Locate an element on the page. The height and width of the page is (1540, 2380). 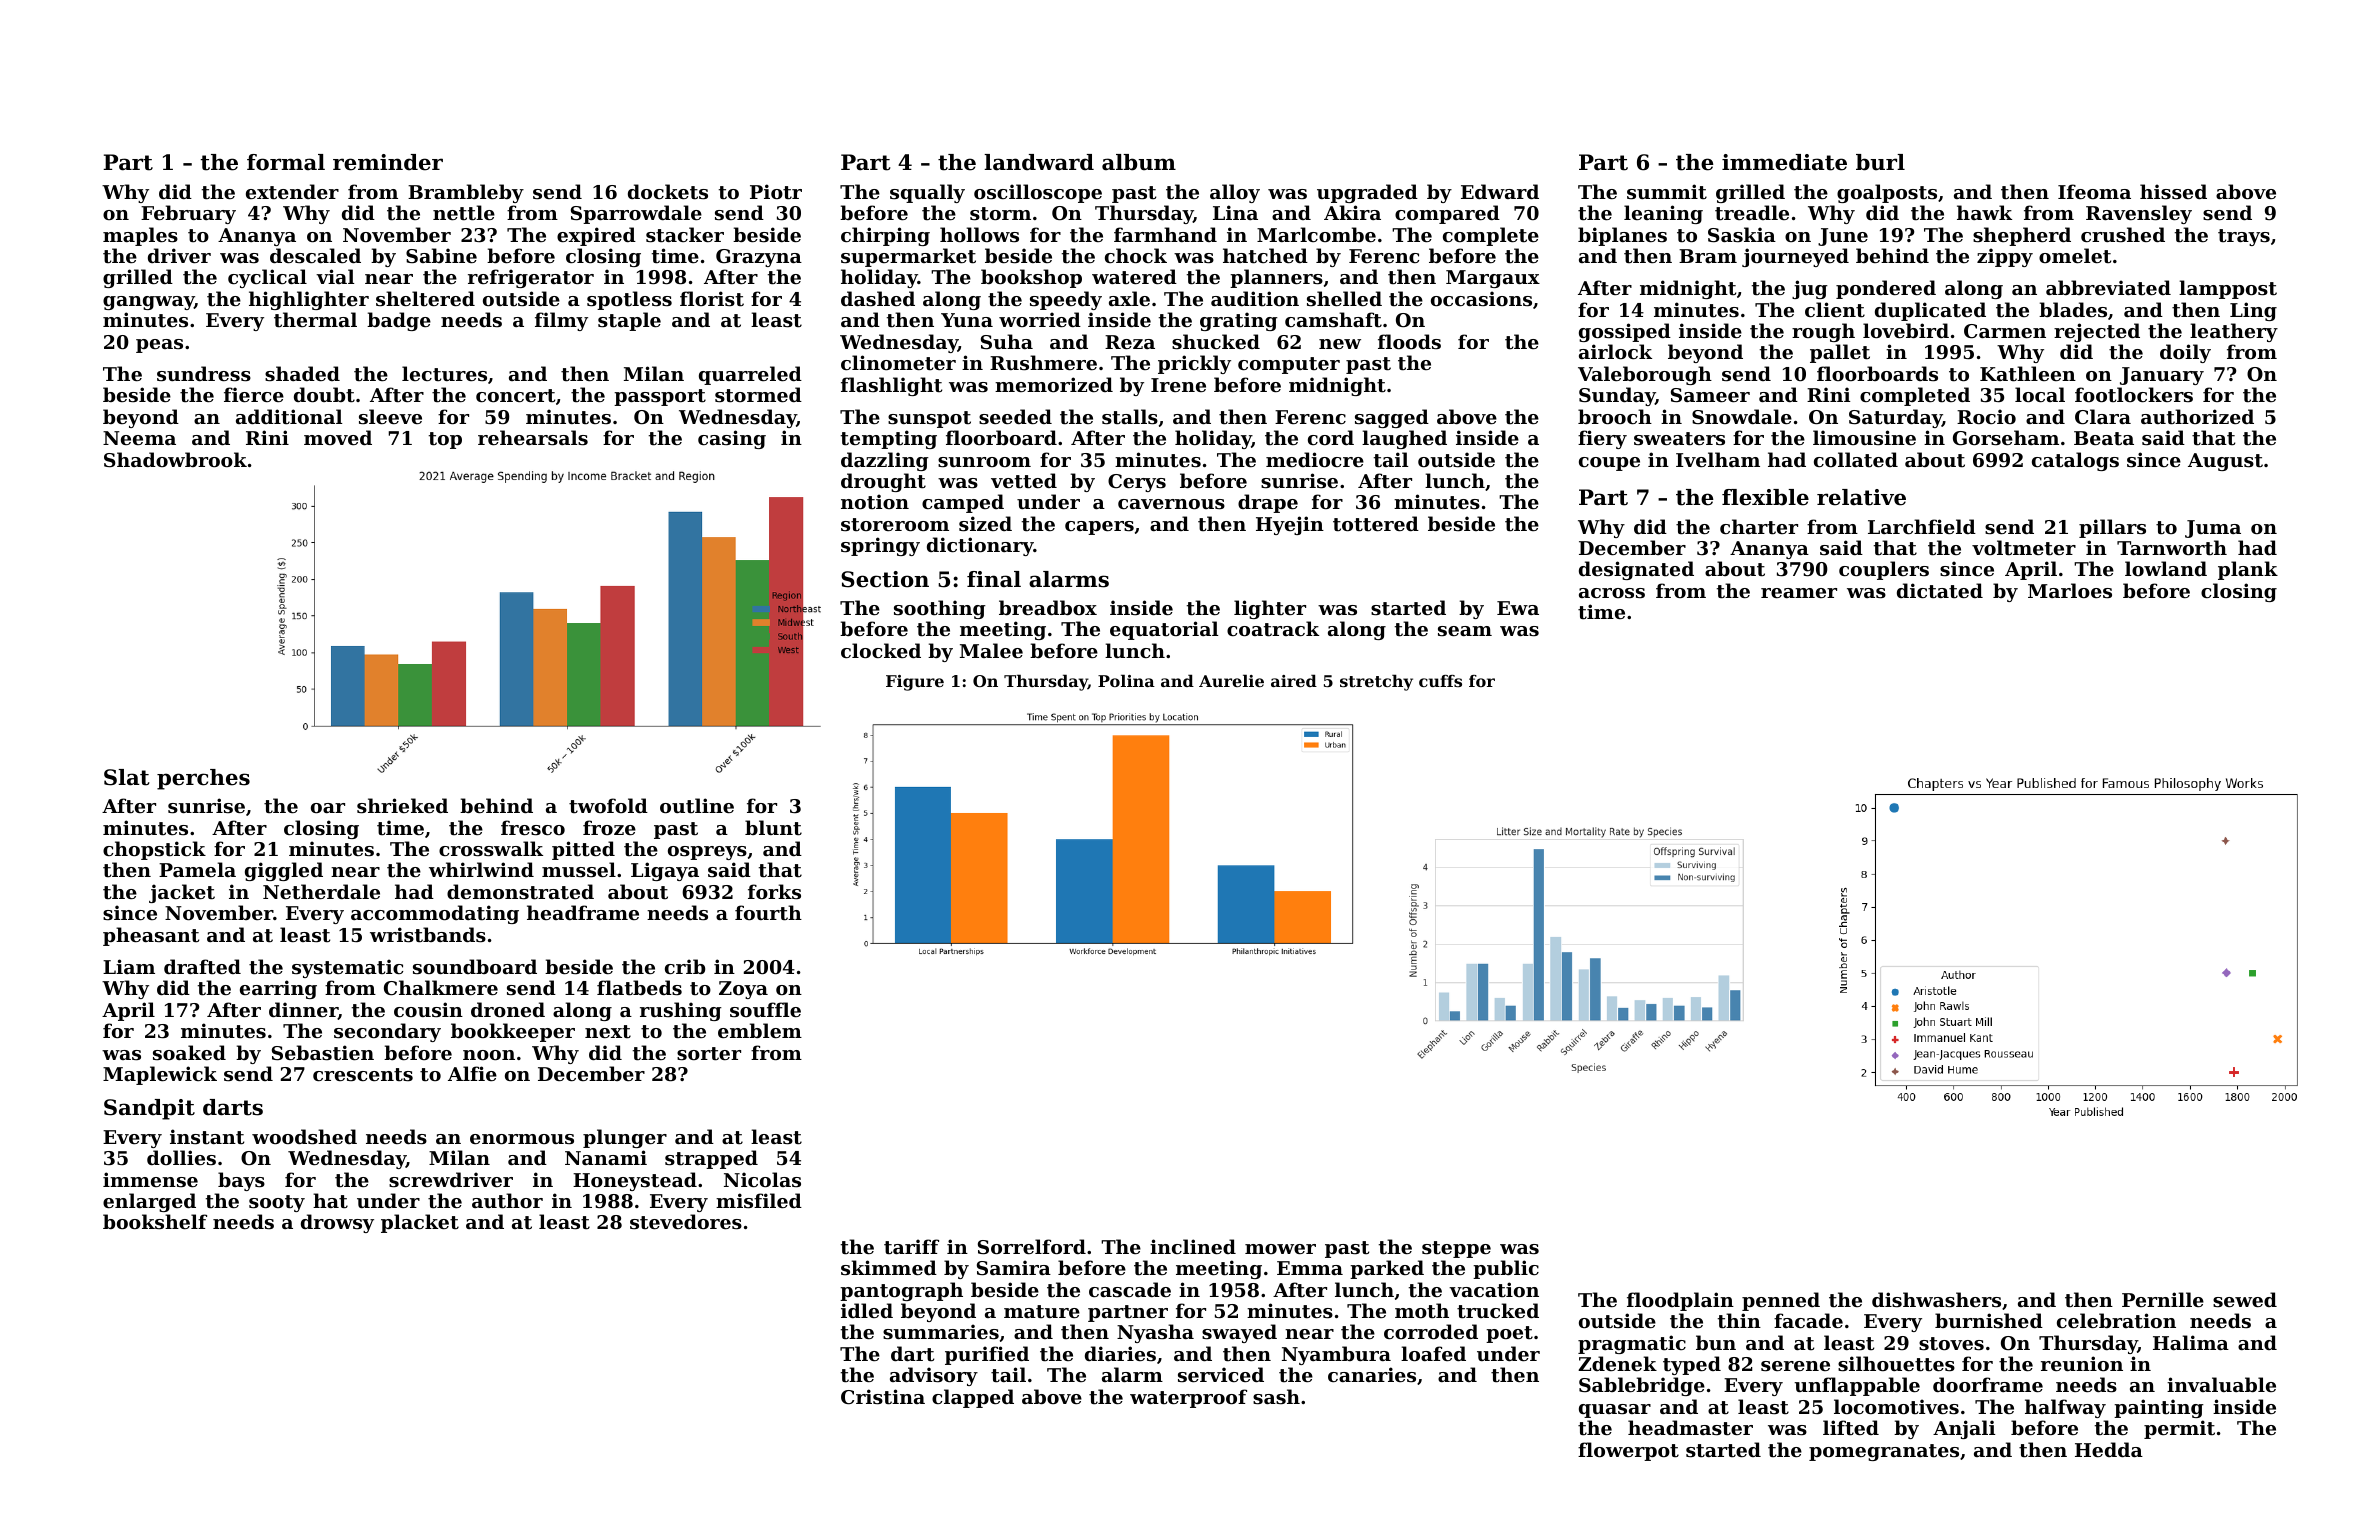
reminder is located at coordinates (388, 162).
